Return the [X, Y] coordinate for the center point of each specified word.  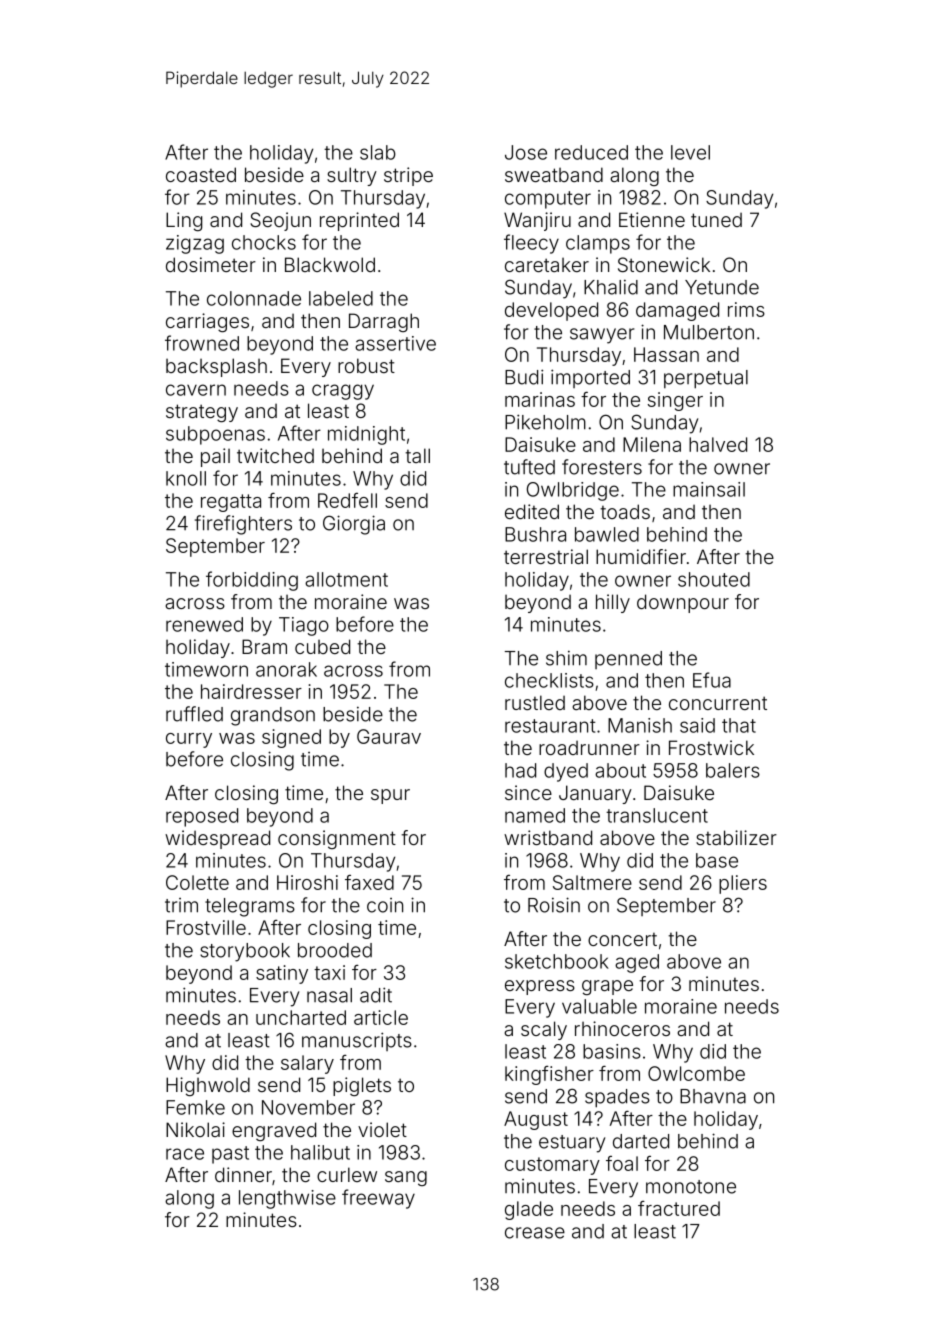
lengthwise [287, 1199]
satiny [282, 974]
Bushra [535, 534]
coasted [201, 174]
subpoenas [215, 435]
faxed [369, 882]
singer [675, 401]
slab [378, 152]
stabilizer [736, 837]
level [690, 152]
